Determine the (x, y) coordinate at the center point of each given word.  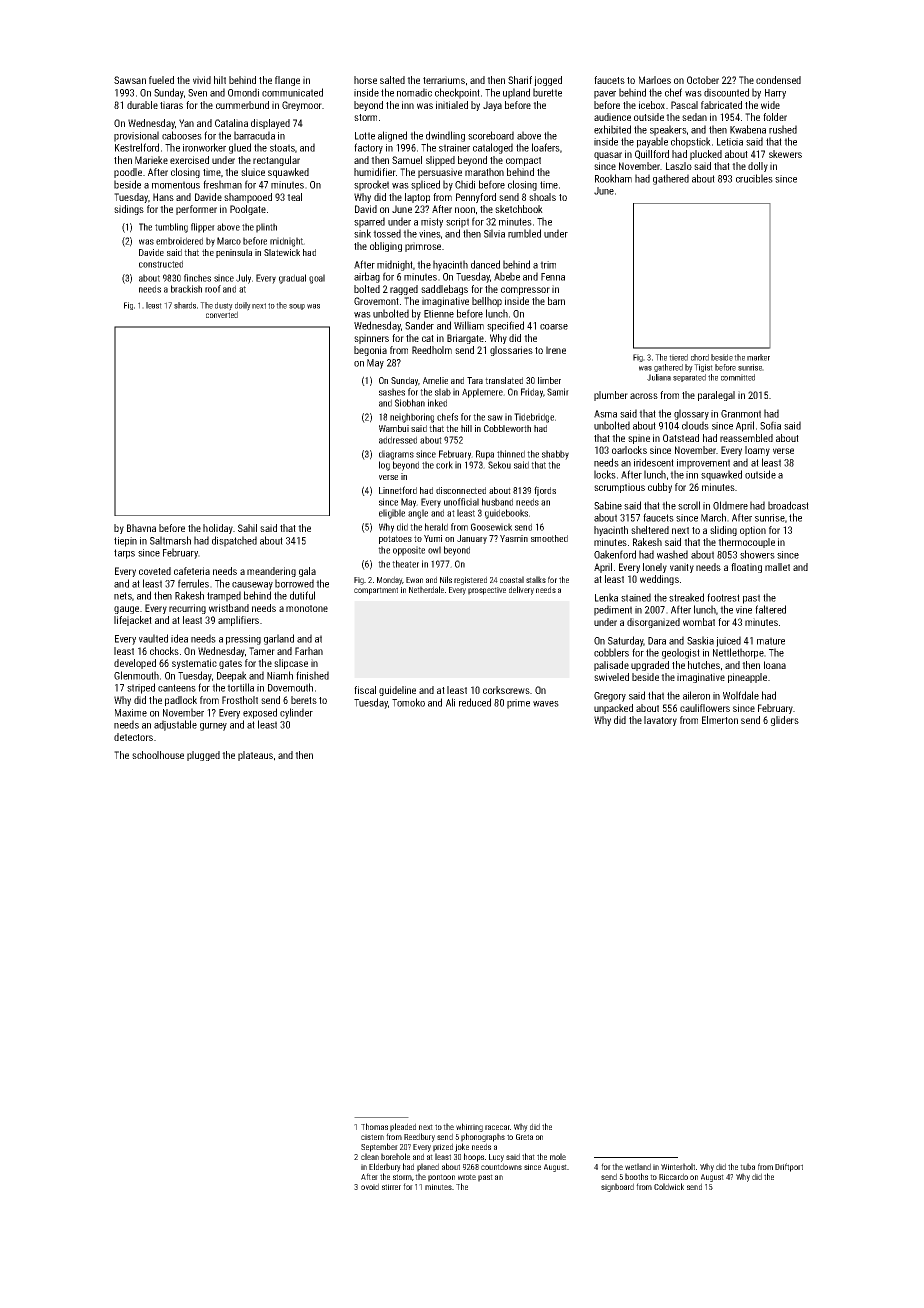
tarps (124, 554)
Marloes (655, 80)
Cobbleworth (507, 428)
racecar (497, 1127)
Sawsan (130, 80)
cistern (372, 1137)
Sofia (770, 425)
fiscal (365, 690)
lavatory (660, 721)
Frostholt (240, 700)
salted (392, 80)
